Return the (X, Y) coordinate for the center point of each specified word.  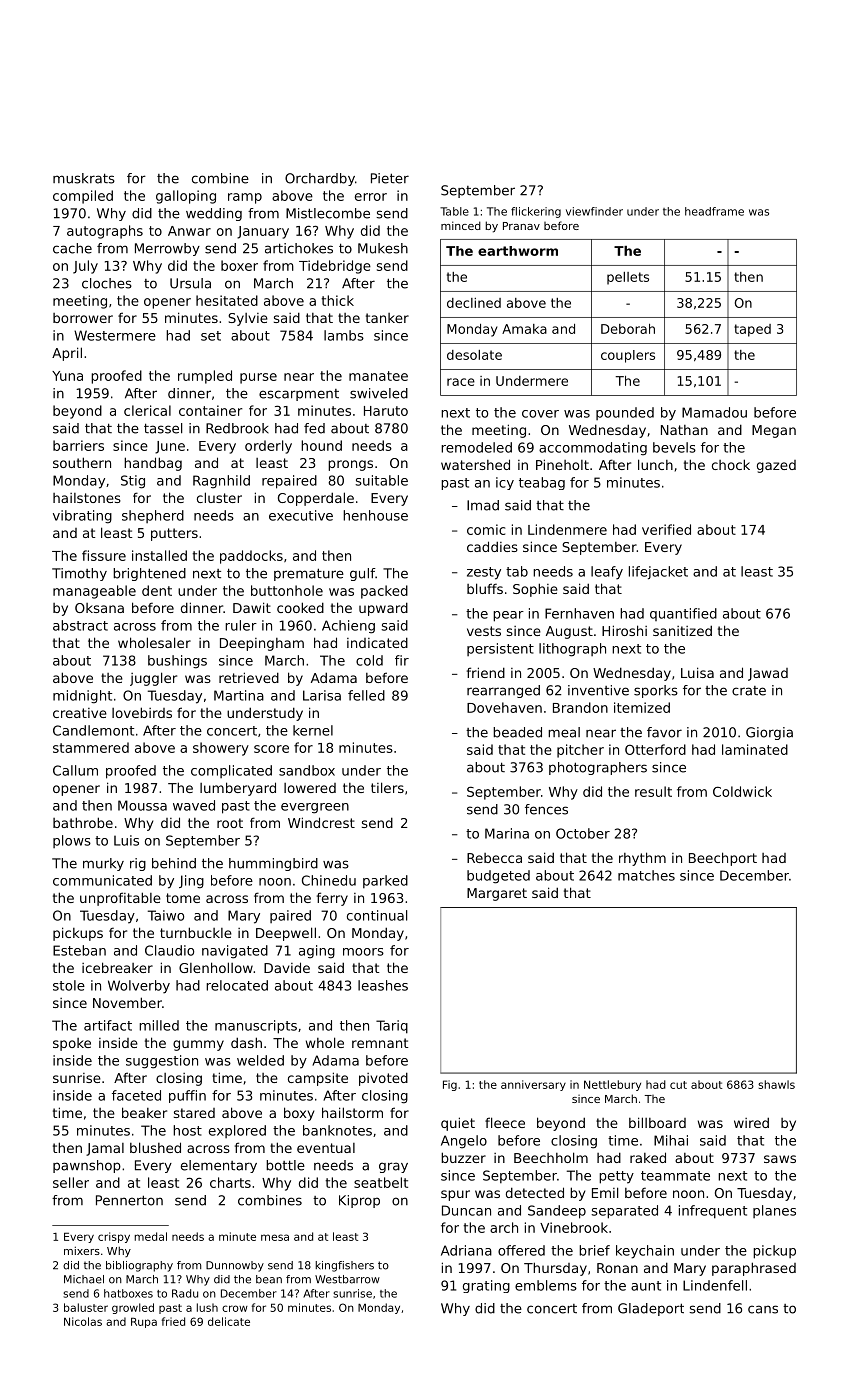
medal (150, 1236)
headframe (714, 211)
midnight (82, 697)
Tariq (392, 1027)
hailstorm (352, 1112)
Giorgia (769, 733)
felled (366, 695)
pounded (625, 413)
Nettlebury (612, 1085)
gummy (198, 1045)
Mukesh (383, 248)
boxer (239, 265)
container (210, 410)
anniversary (533, 1085)
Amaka (524, 329)
